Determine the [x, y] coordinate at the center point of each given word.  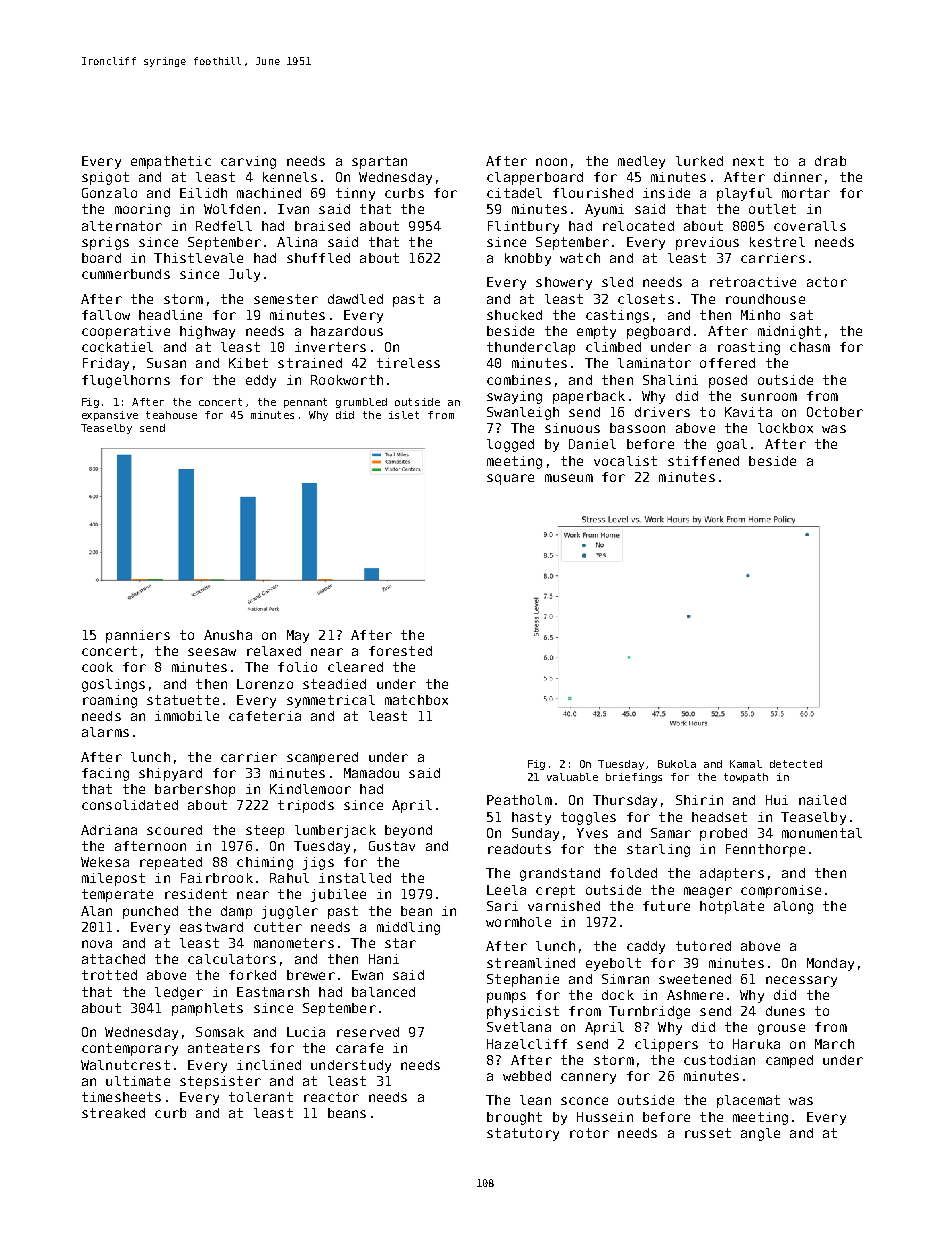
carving [248, 162]
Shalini [670, 380]
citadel [514, 193]
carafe [359, 1048]
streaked [113, 1113]
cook [97, 667]
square [510, 479]
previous [707, 243]
